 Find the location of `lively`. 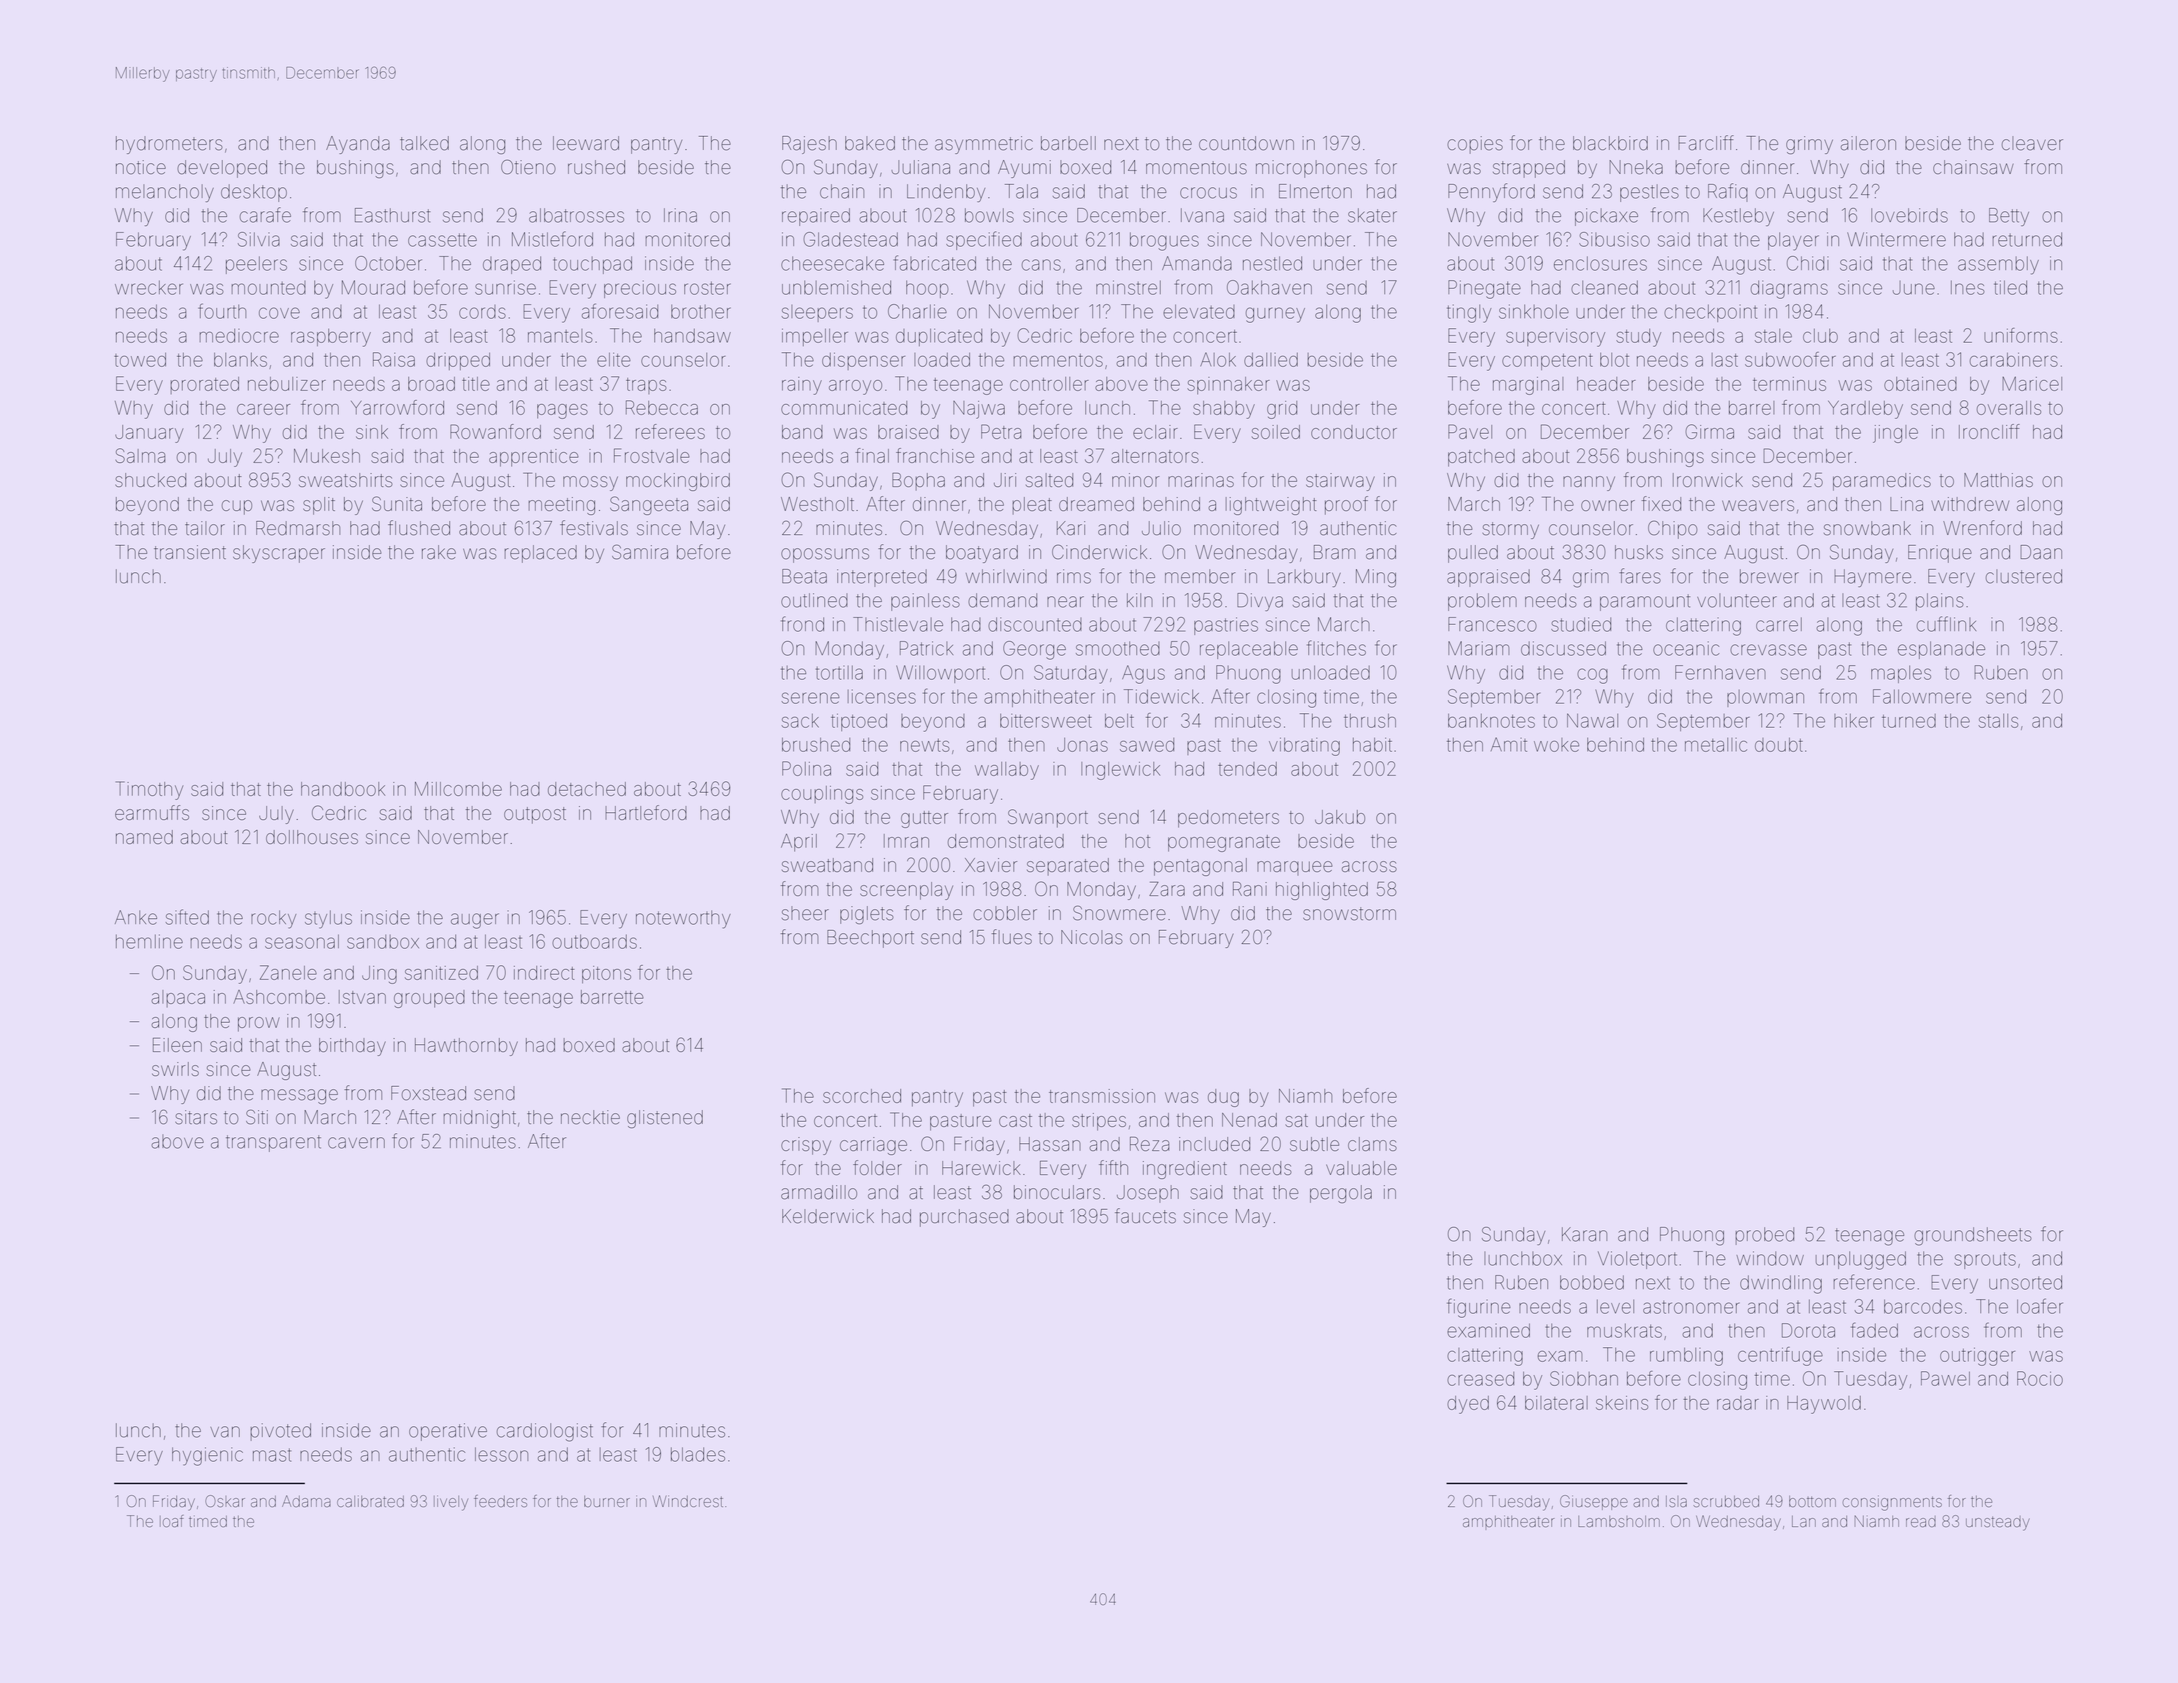

lively is located at coordinates (451, 1503).
